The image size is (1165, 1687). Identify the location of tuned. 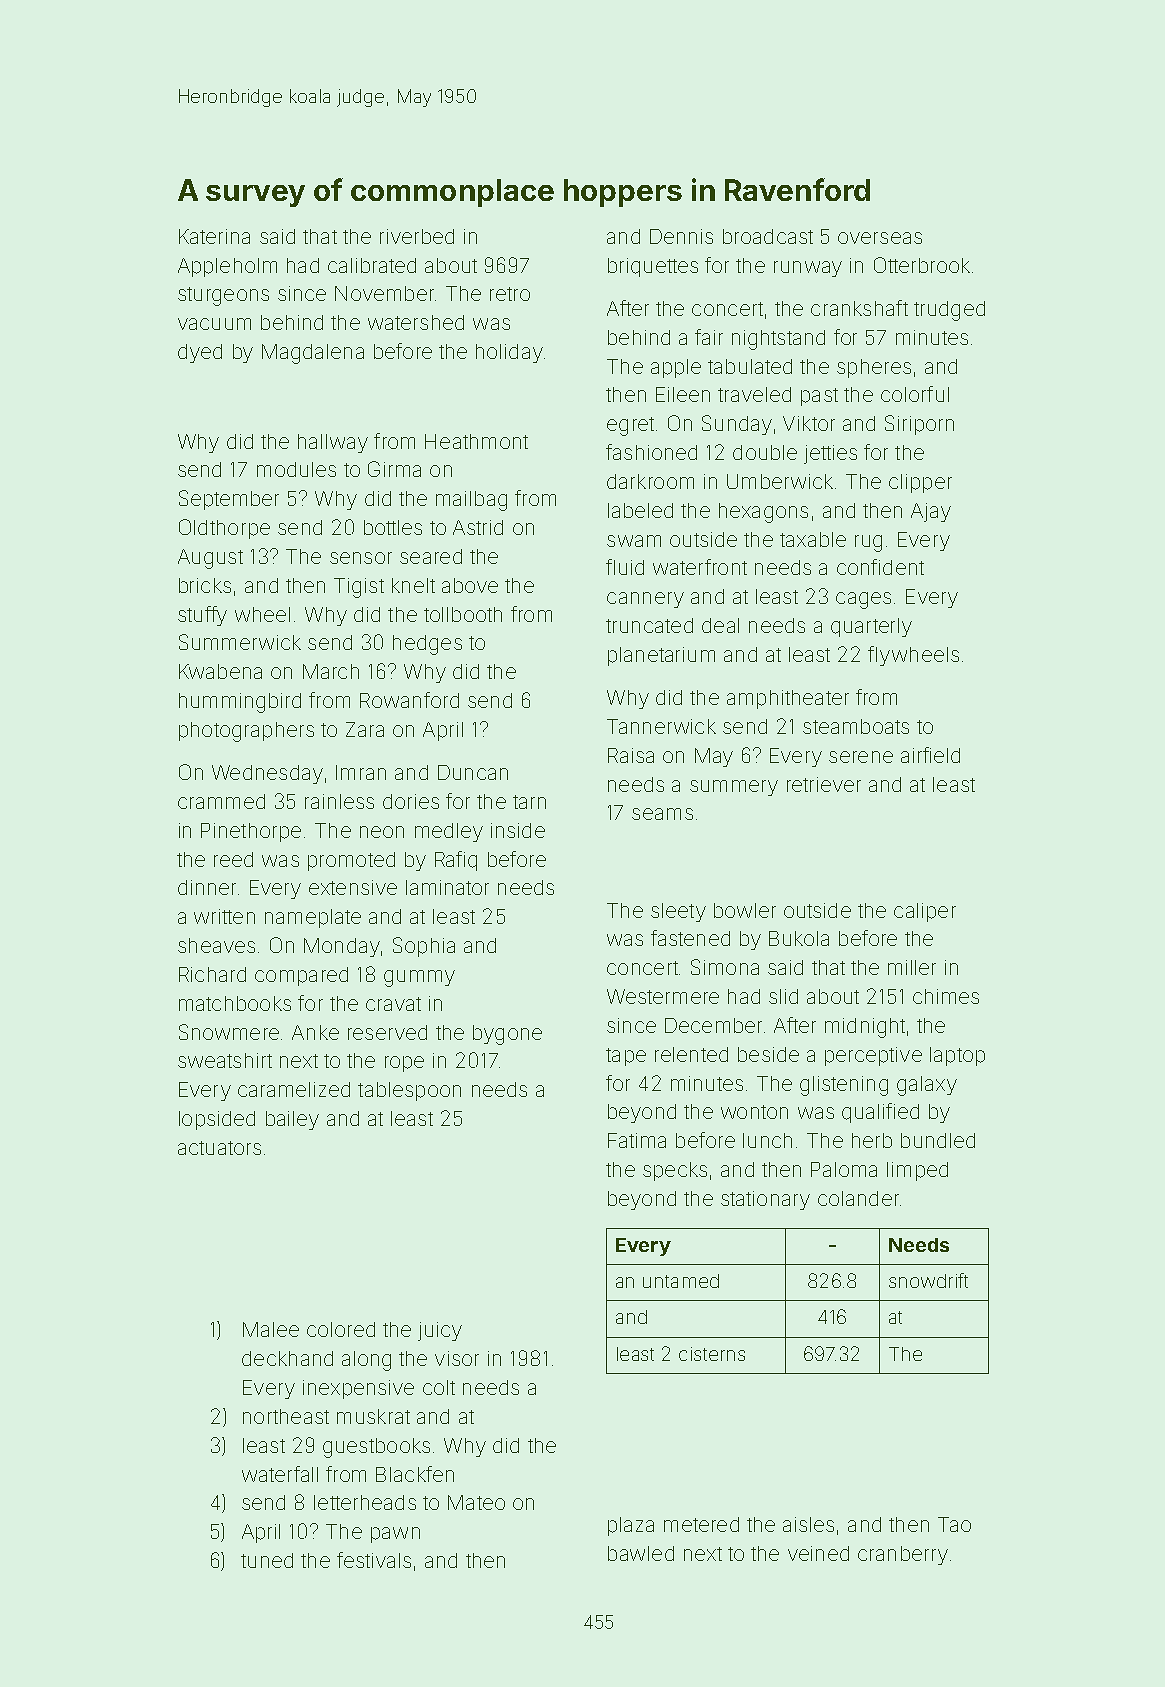
(267, 1560).
